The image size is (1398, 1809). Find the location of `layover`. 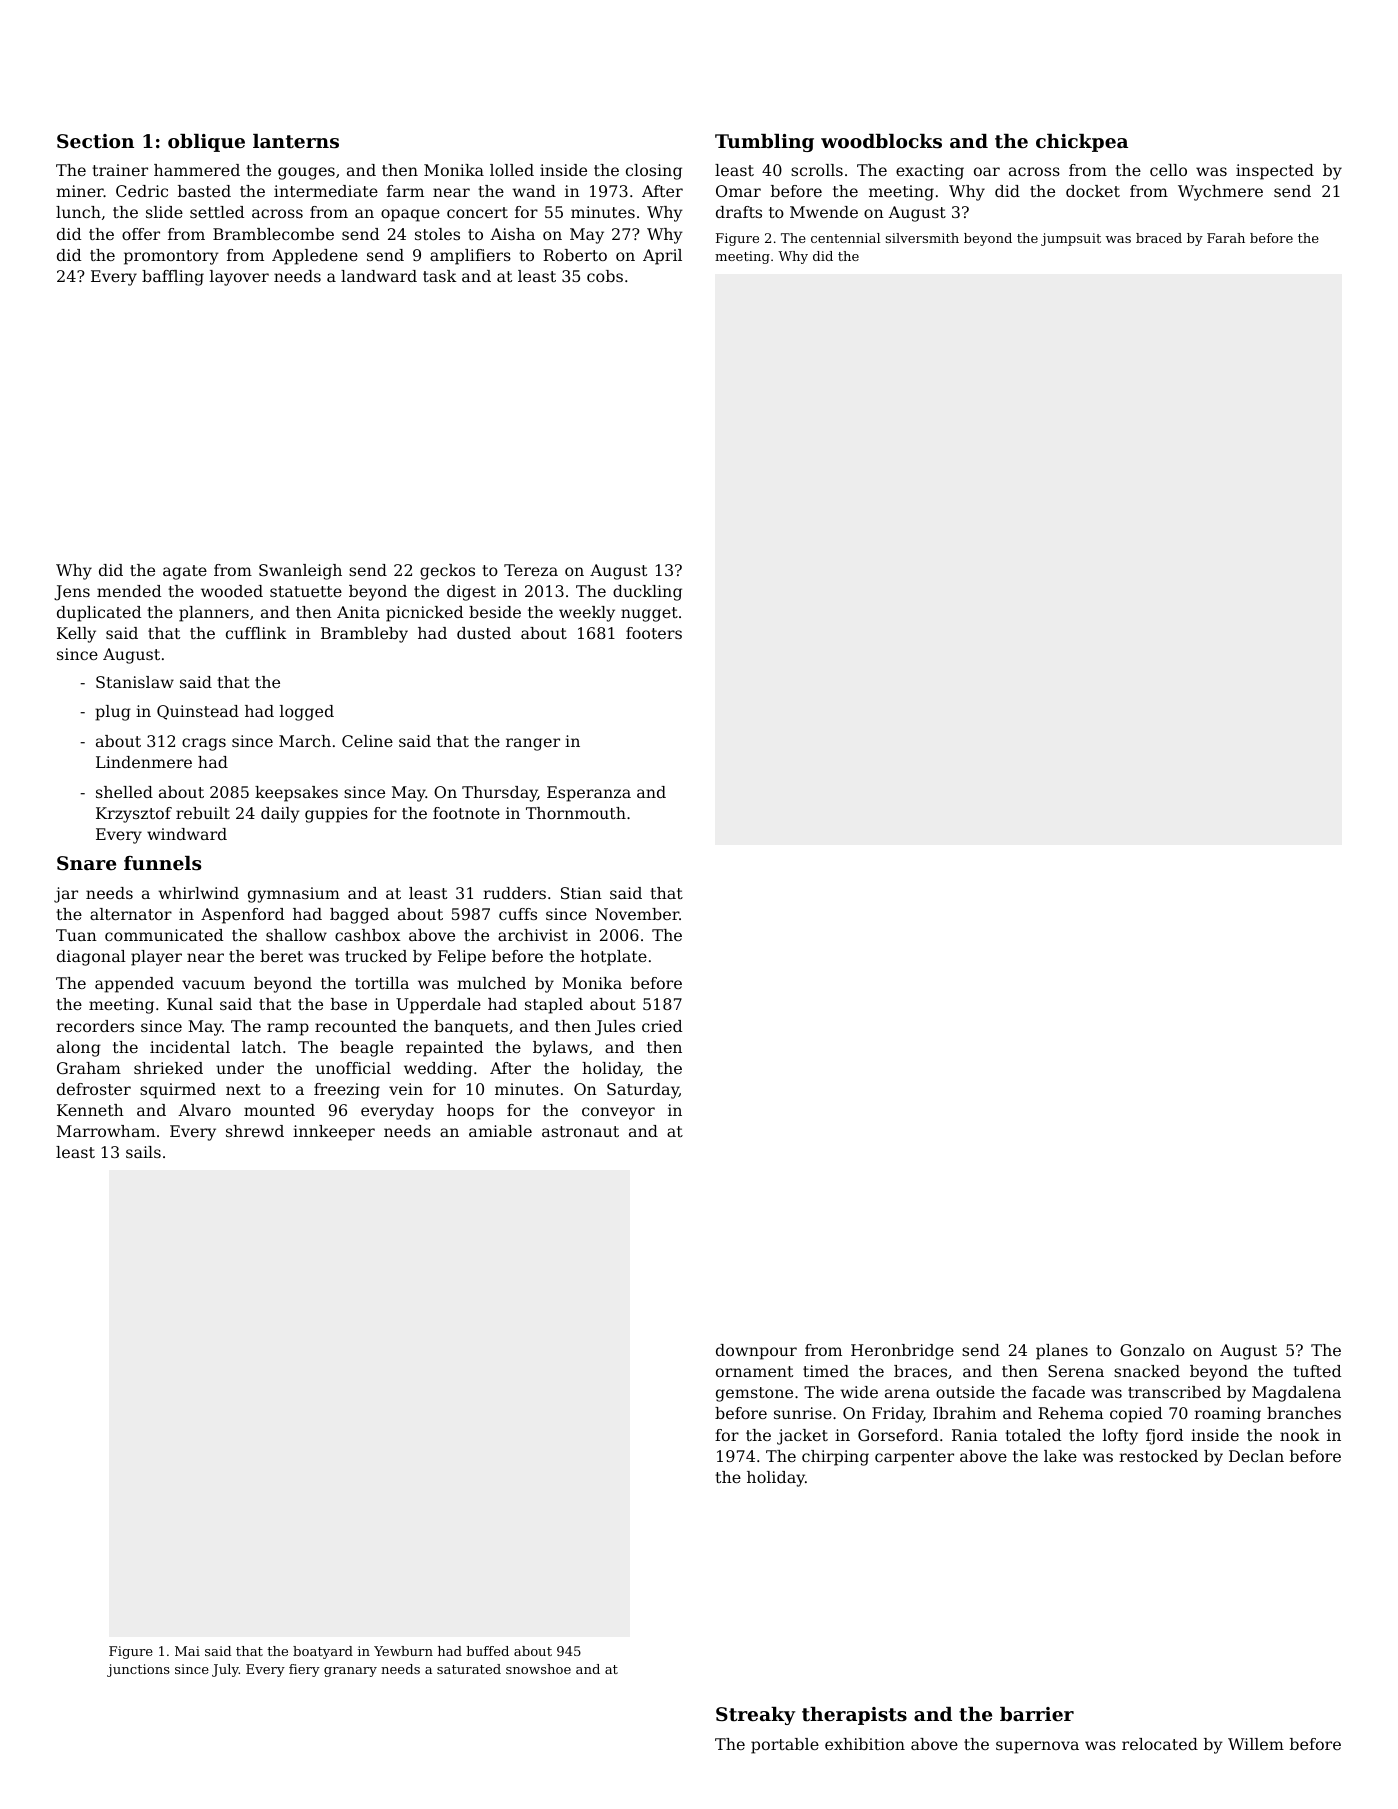

layover is located at coordinates (239, 278).
